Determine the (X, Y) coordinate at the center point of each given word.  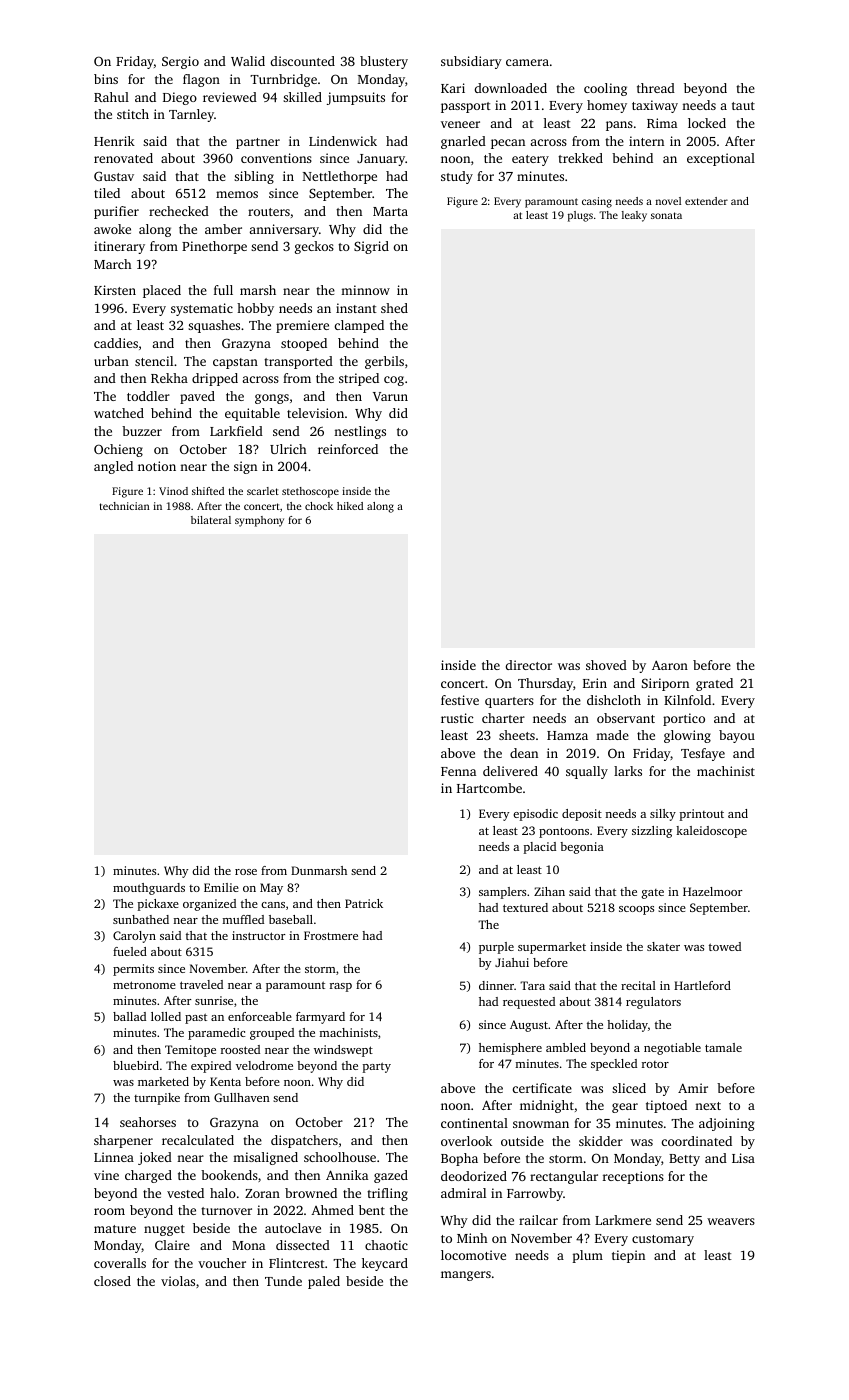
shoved (606, 665)
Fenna (458, 771)
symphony (259, 521)
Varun (390, 396)
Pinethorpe (214, 247)
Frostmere (331, 935)
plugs (580, 216)
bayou (737, 736)
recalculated (198, 1140)
